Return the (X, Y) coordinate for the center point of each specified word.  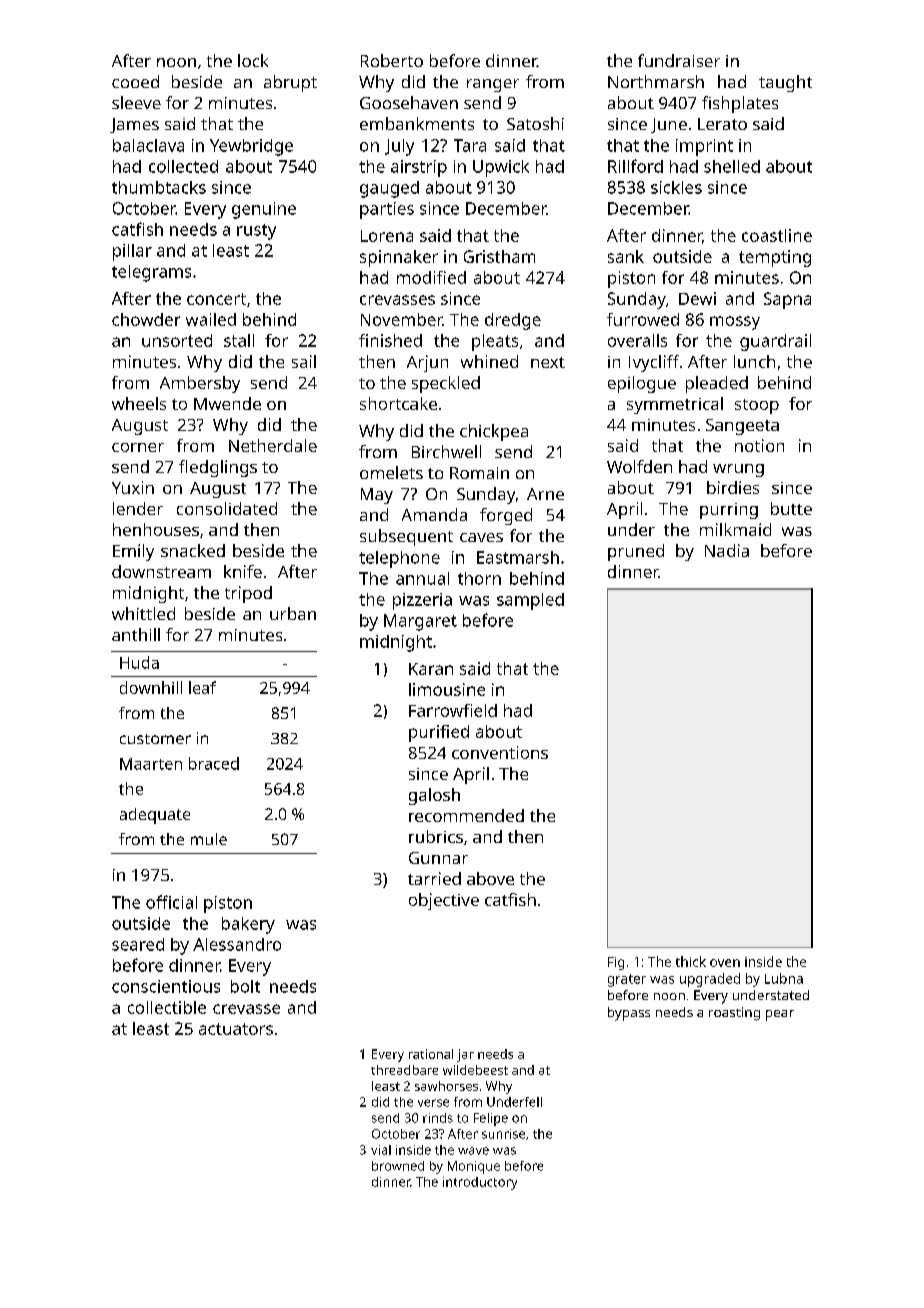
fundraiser (679, 60)
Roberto (392, 60)
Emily (133, 552)
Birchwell (446, 451)
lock (253, 60)
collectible (167, 1007)
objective (444, 901)
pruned (636, 552)
